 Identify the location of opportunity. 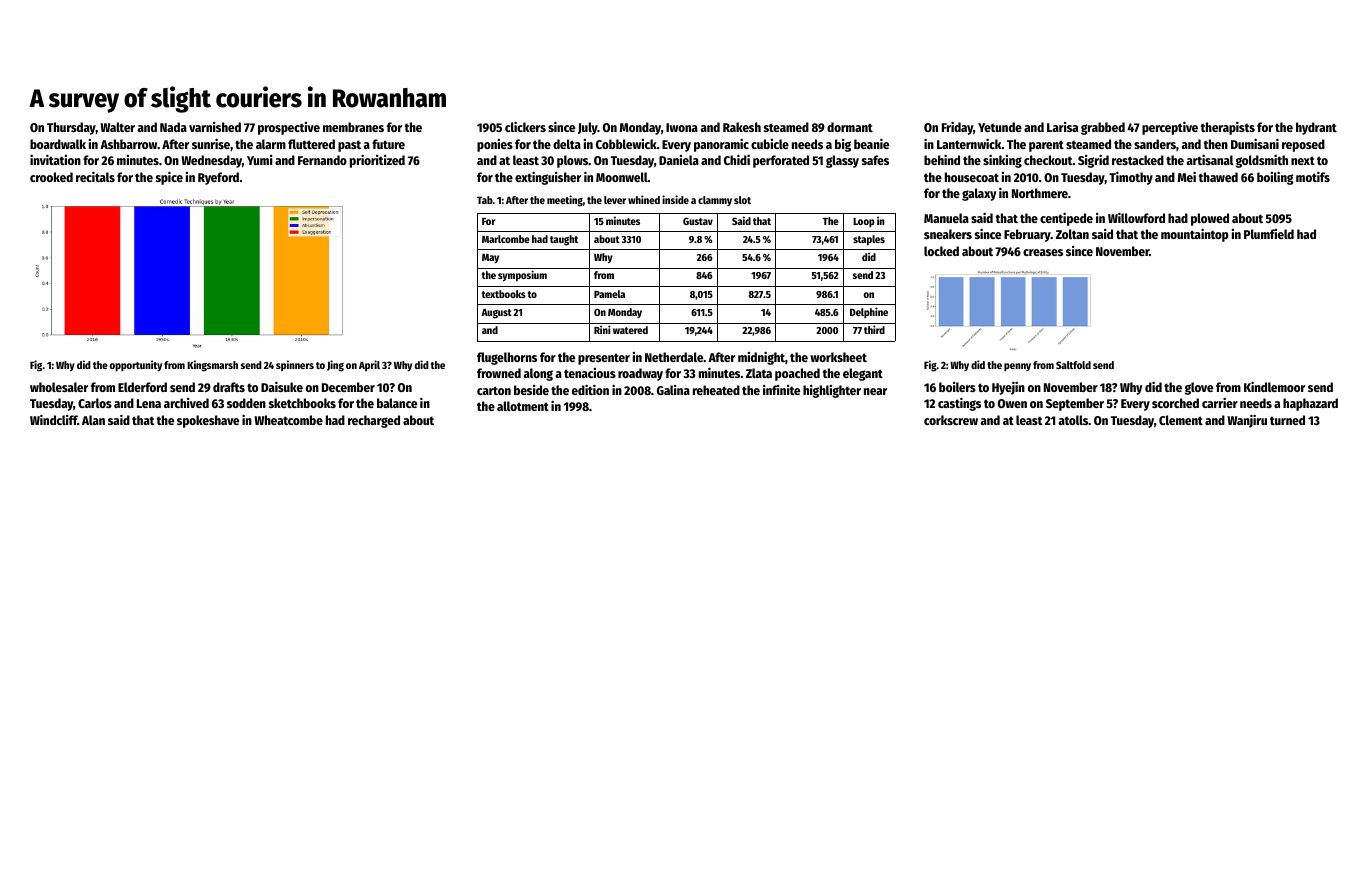
(136, 366).
